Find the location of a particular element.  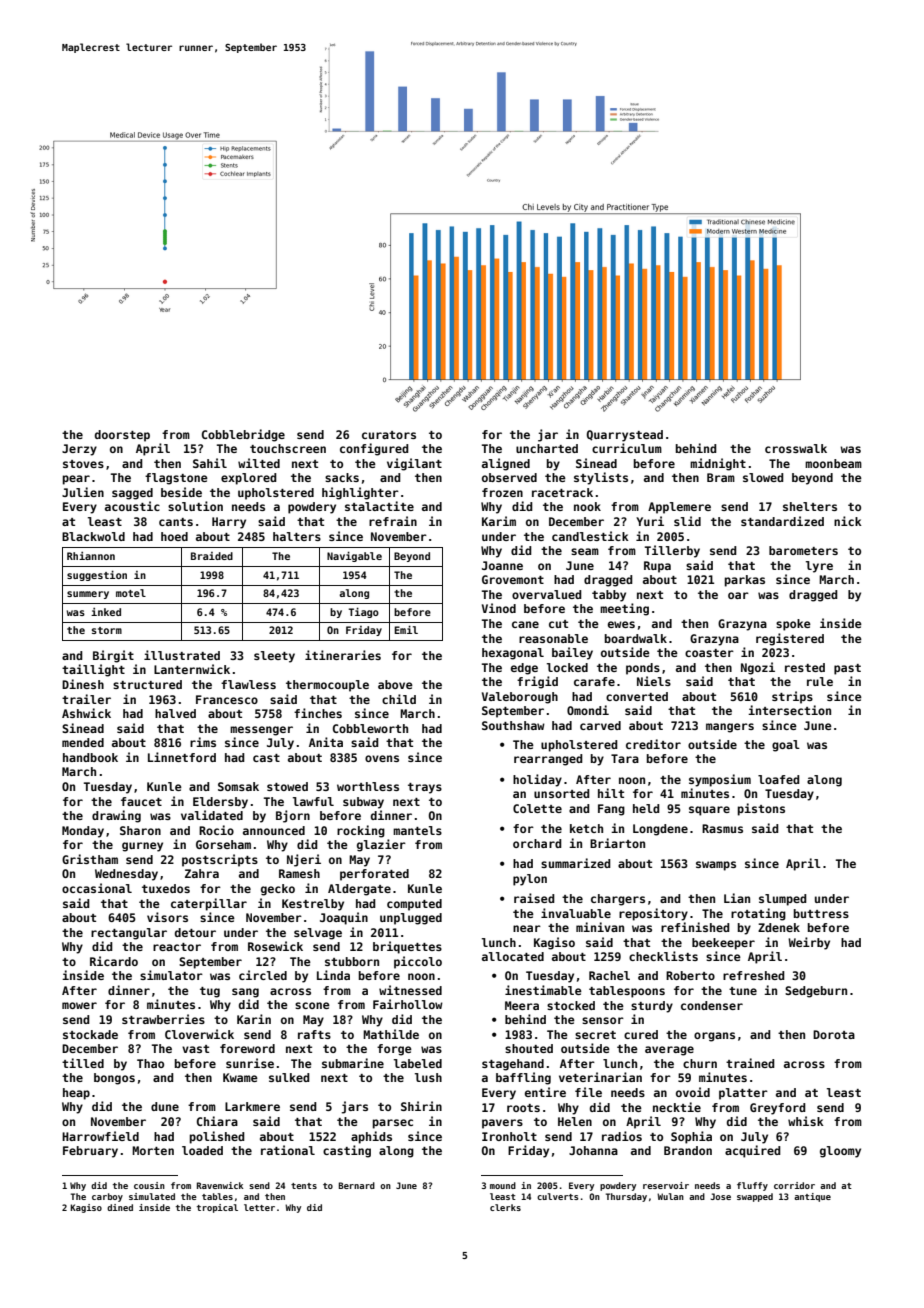

symposium is located at coordinates (720, 780).
